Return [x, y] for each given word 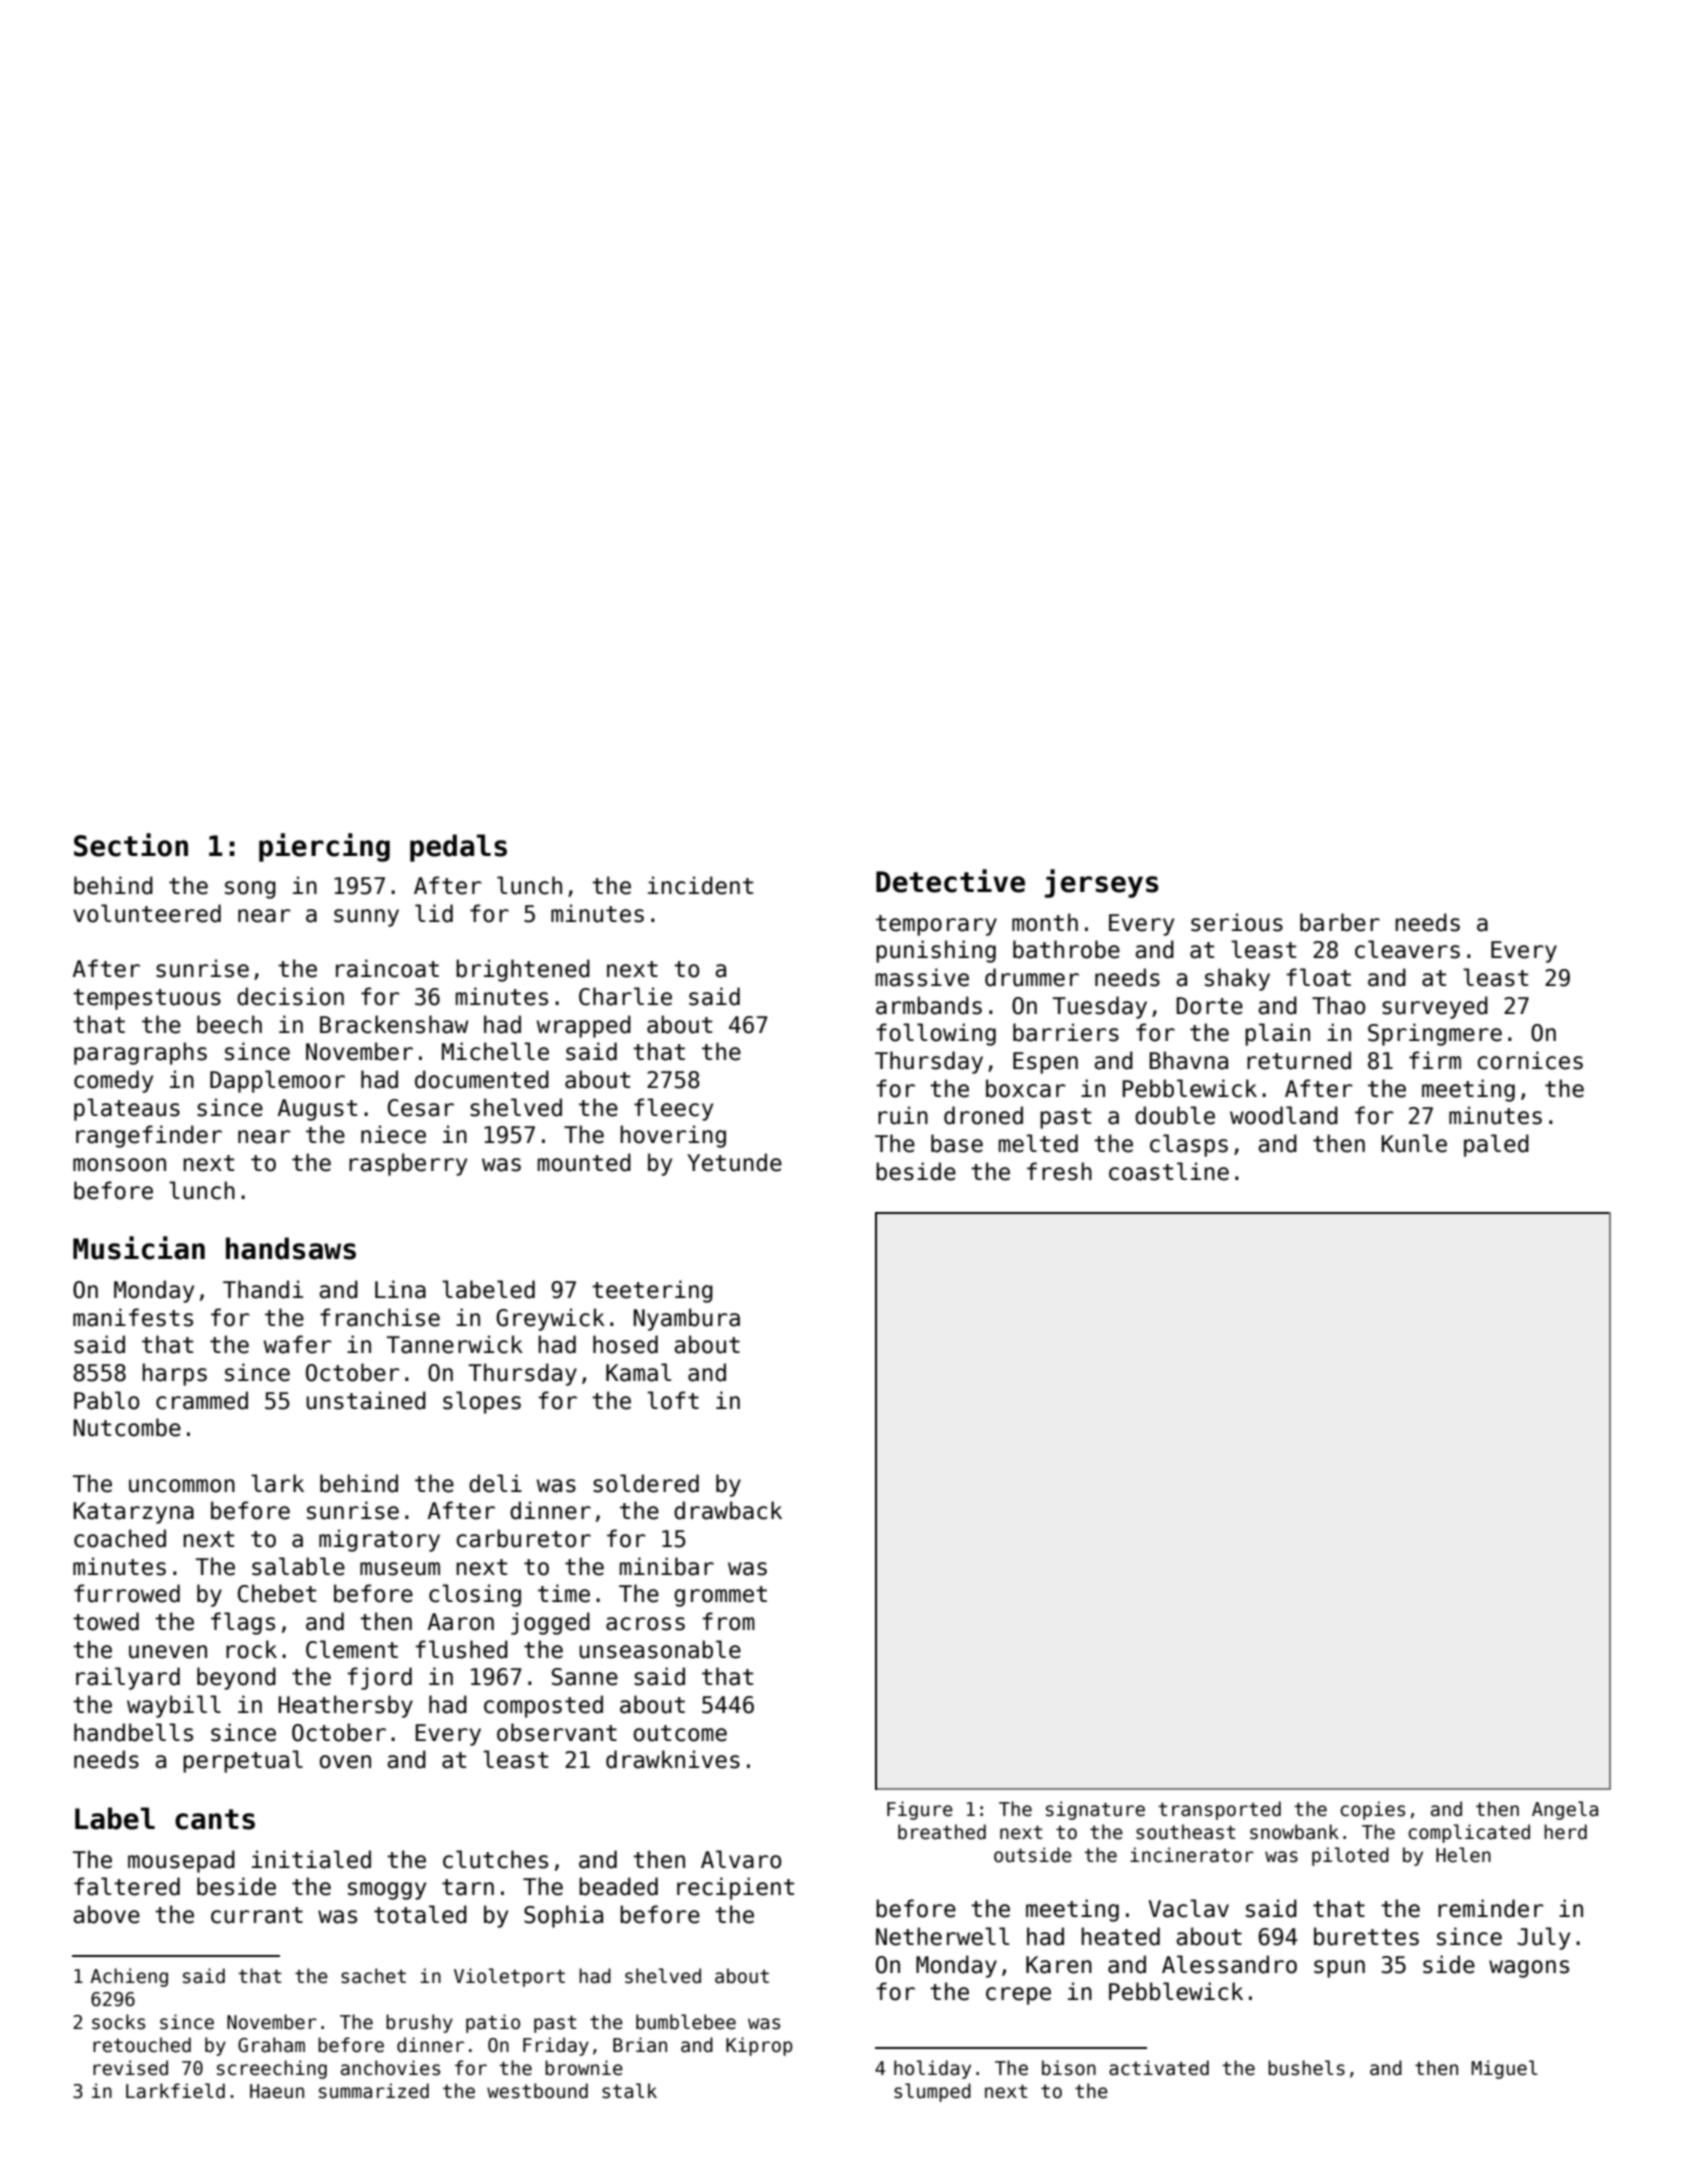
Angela [1565, 1810]
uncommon [182, 1486]
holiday [932, 2069]
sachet [373, 1976]
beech [229, 1024]
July [1544, 1938]
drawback [728, 1510]
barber [1340, 922]
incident [700, 885]
